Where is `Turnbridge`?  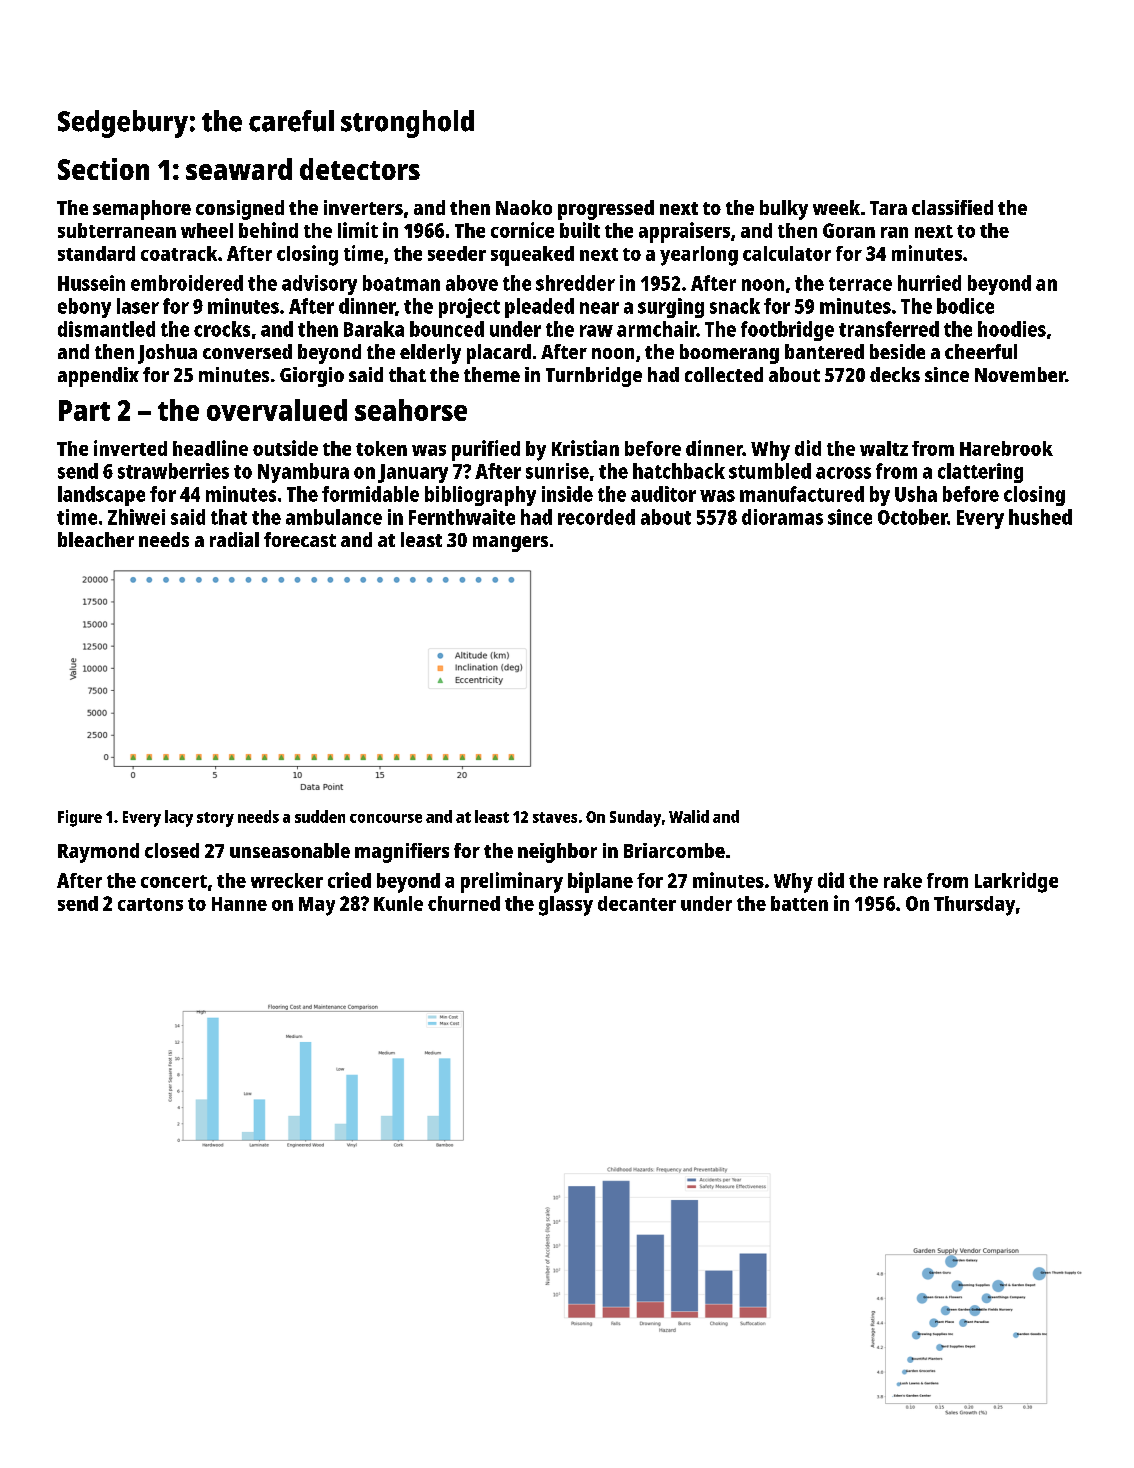
Turnbridge is located at coordinates (594, 377).
